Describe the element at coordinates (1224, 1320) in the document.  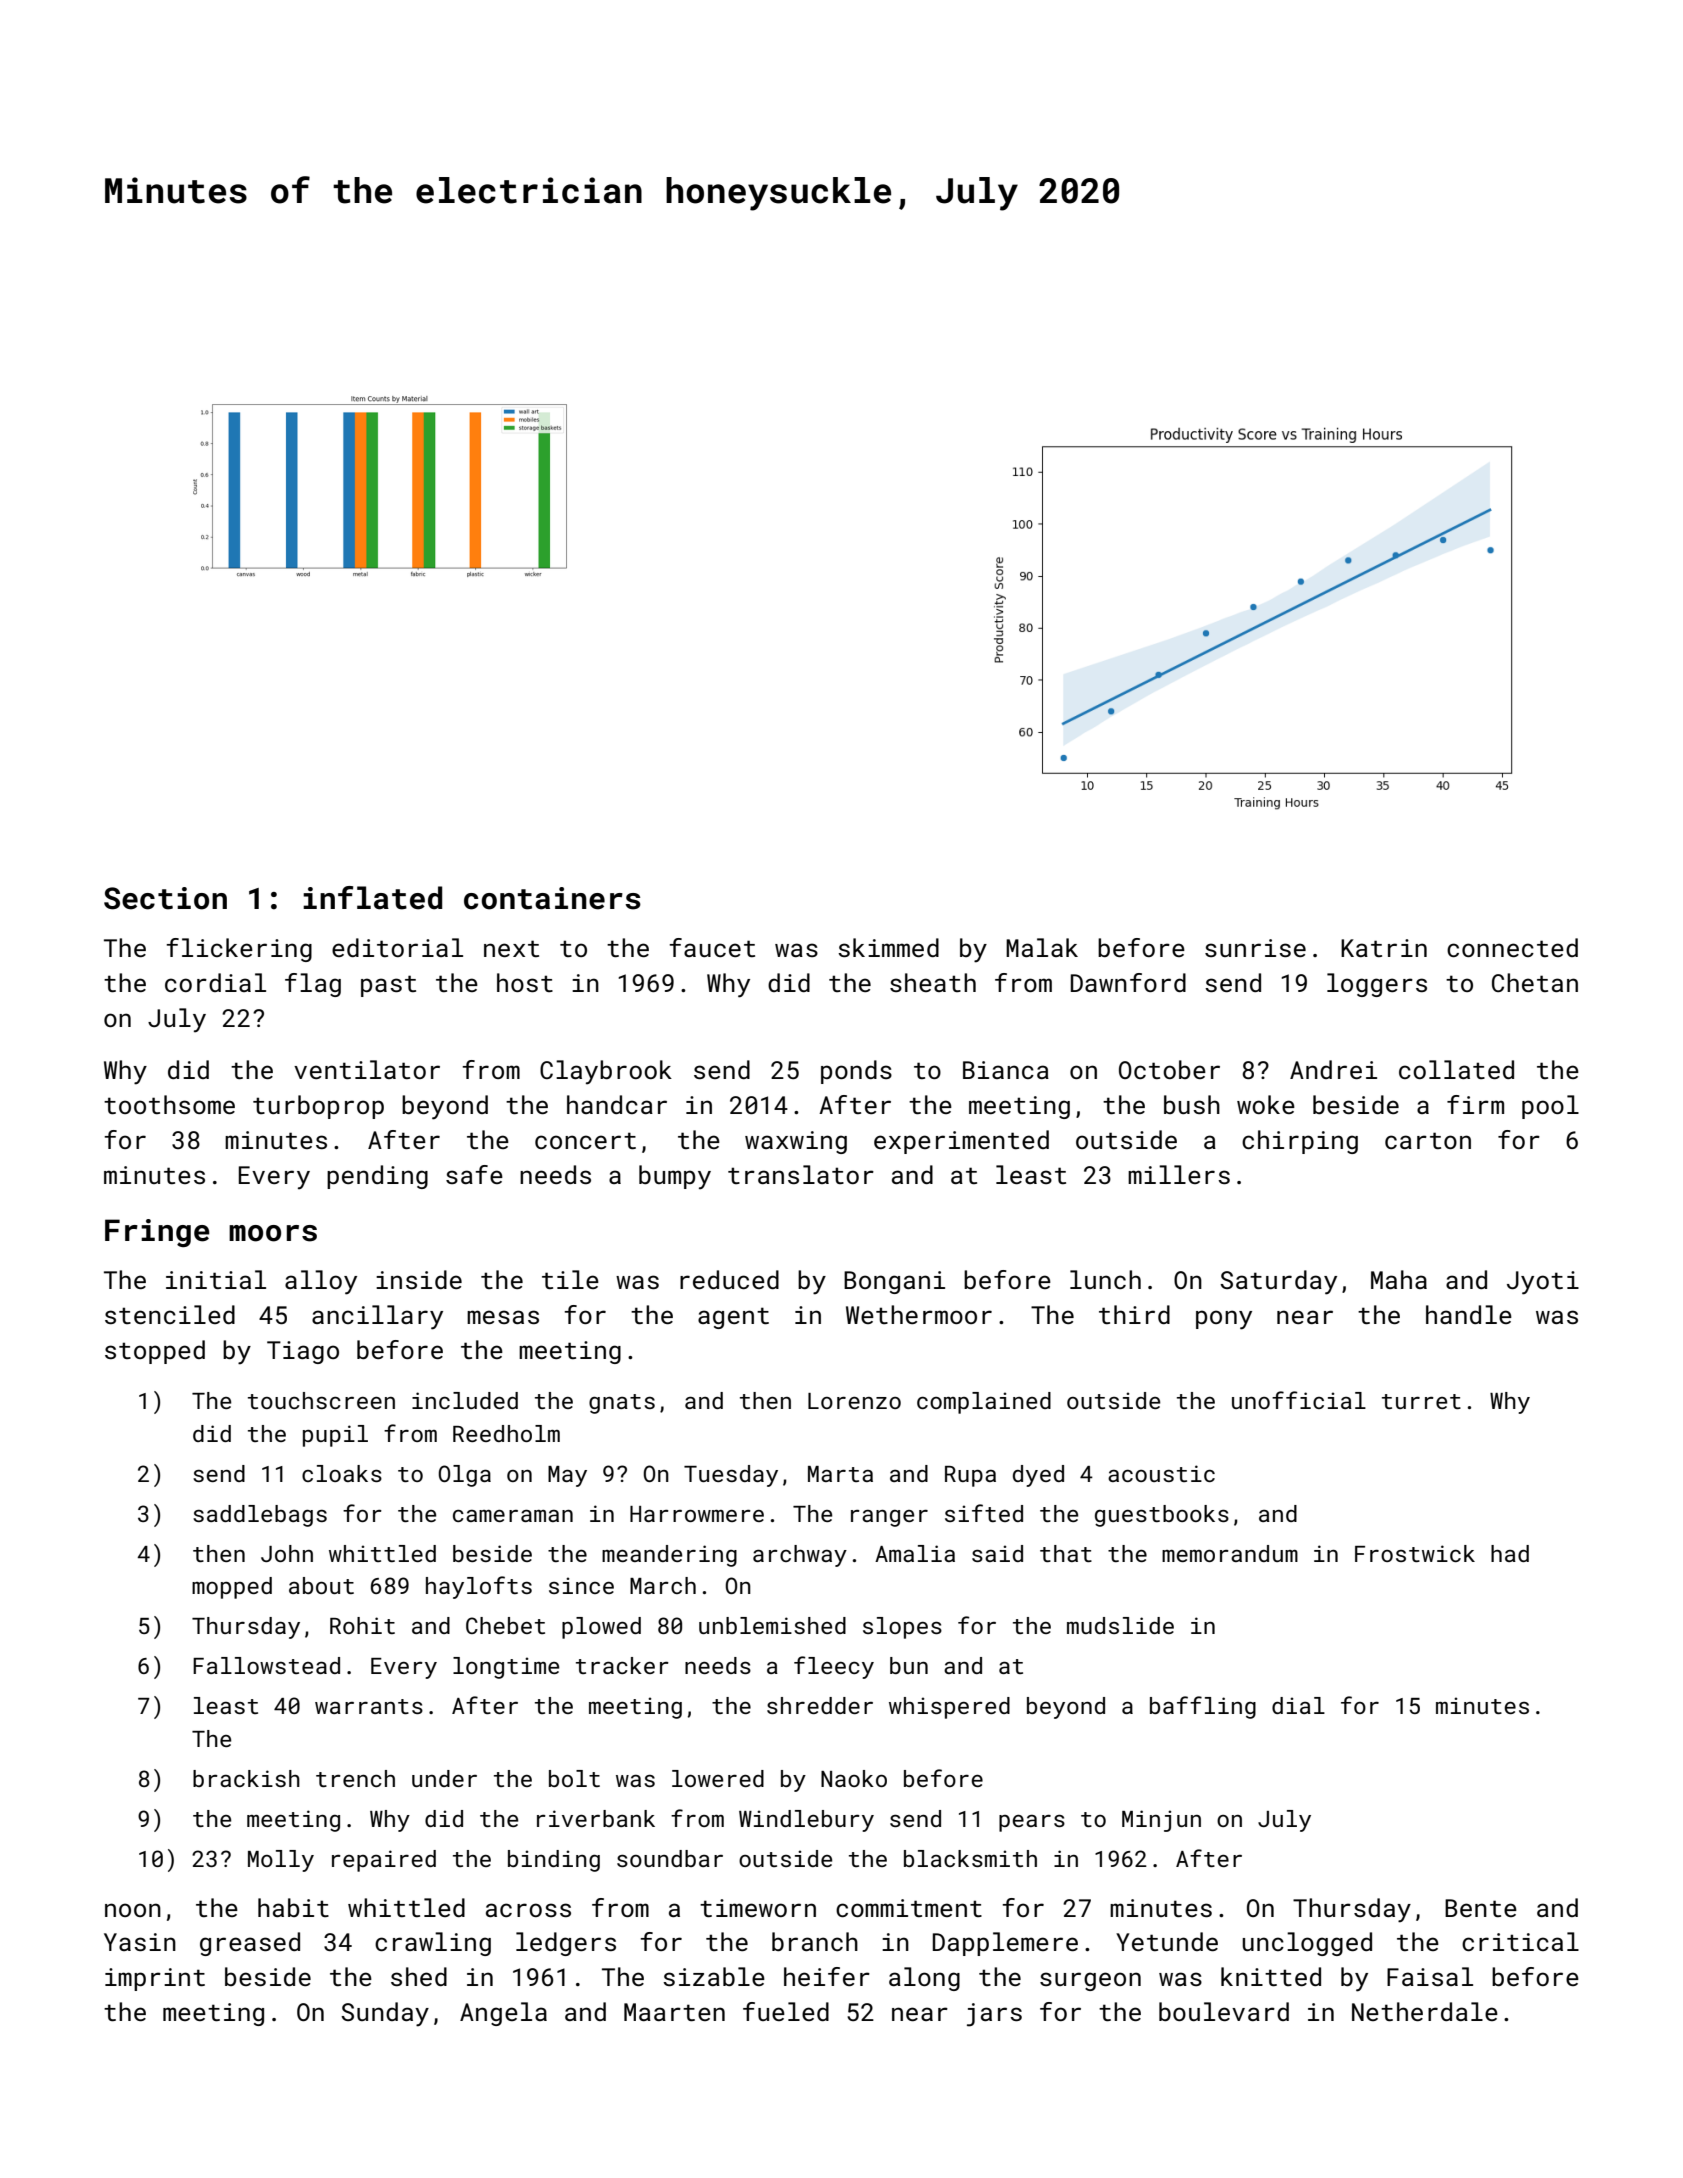
I see `pony` at that location.
